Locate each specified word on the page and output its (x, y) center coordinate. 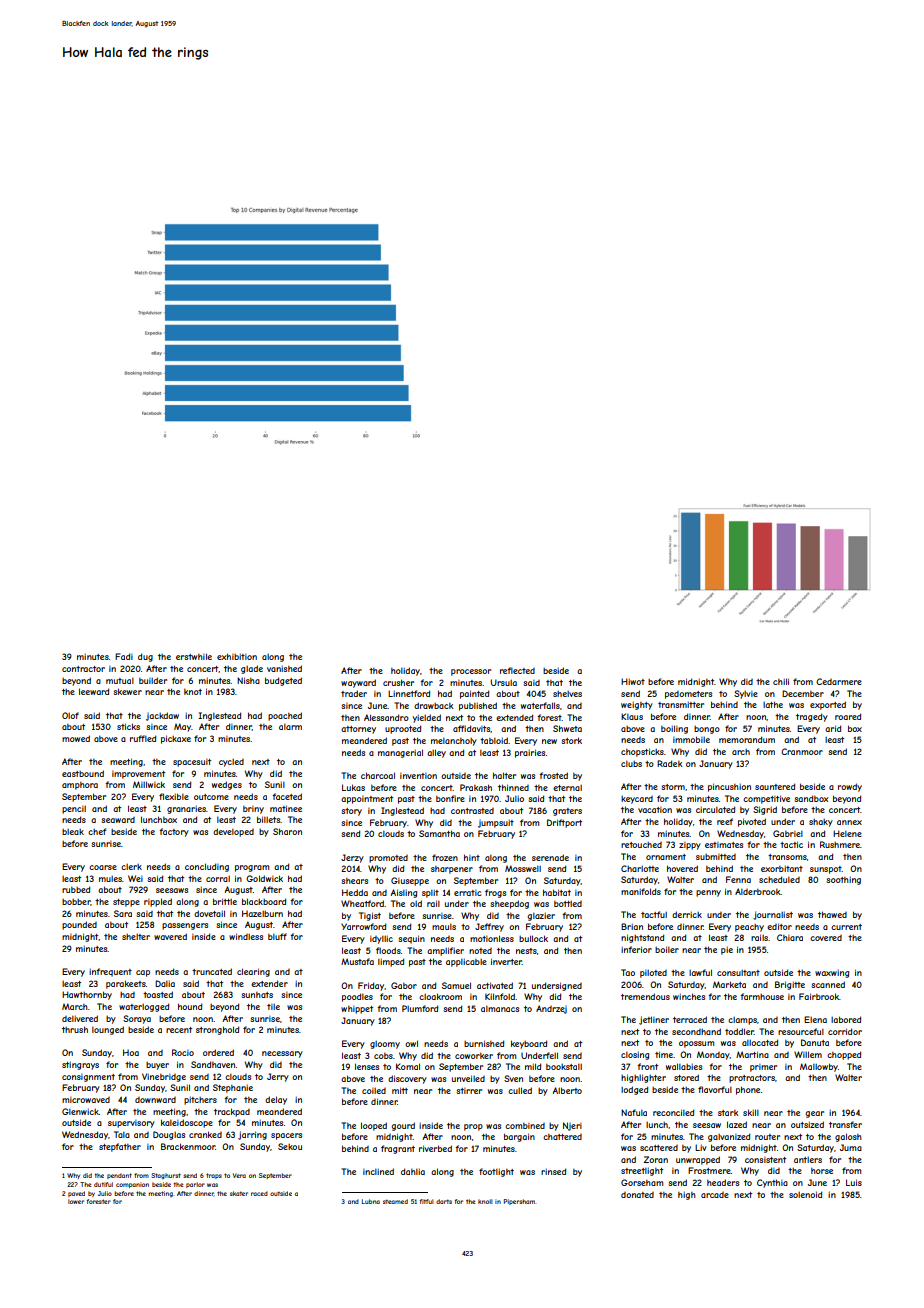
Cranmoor (802, 751)
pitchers (200, 1100)
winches (689, 996)
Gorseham (642, 1182)
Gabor (404, 985)
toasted (158, 994)
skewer (127, 691)
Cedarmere (839, 681)
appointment (367, 800)
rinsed (553, 1171)
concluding (207, 867)
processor (471, 672)
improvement (138, 775)
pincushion (729, 787)
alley (436, 753)
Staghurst (166, 1176)
